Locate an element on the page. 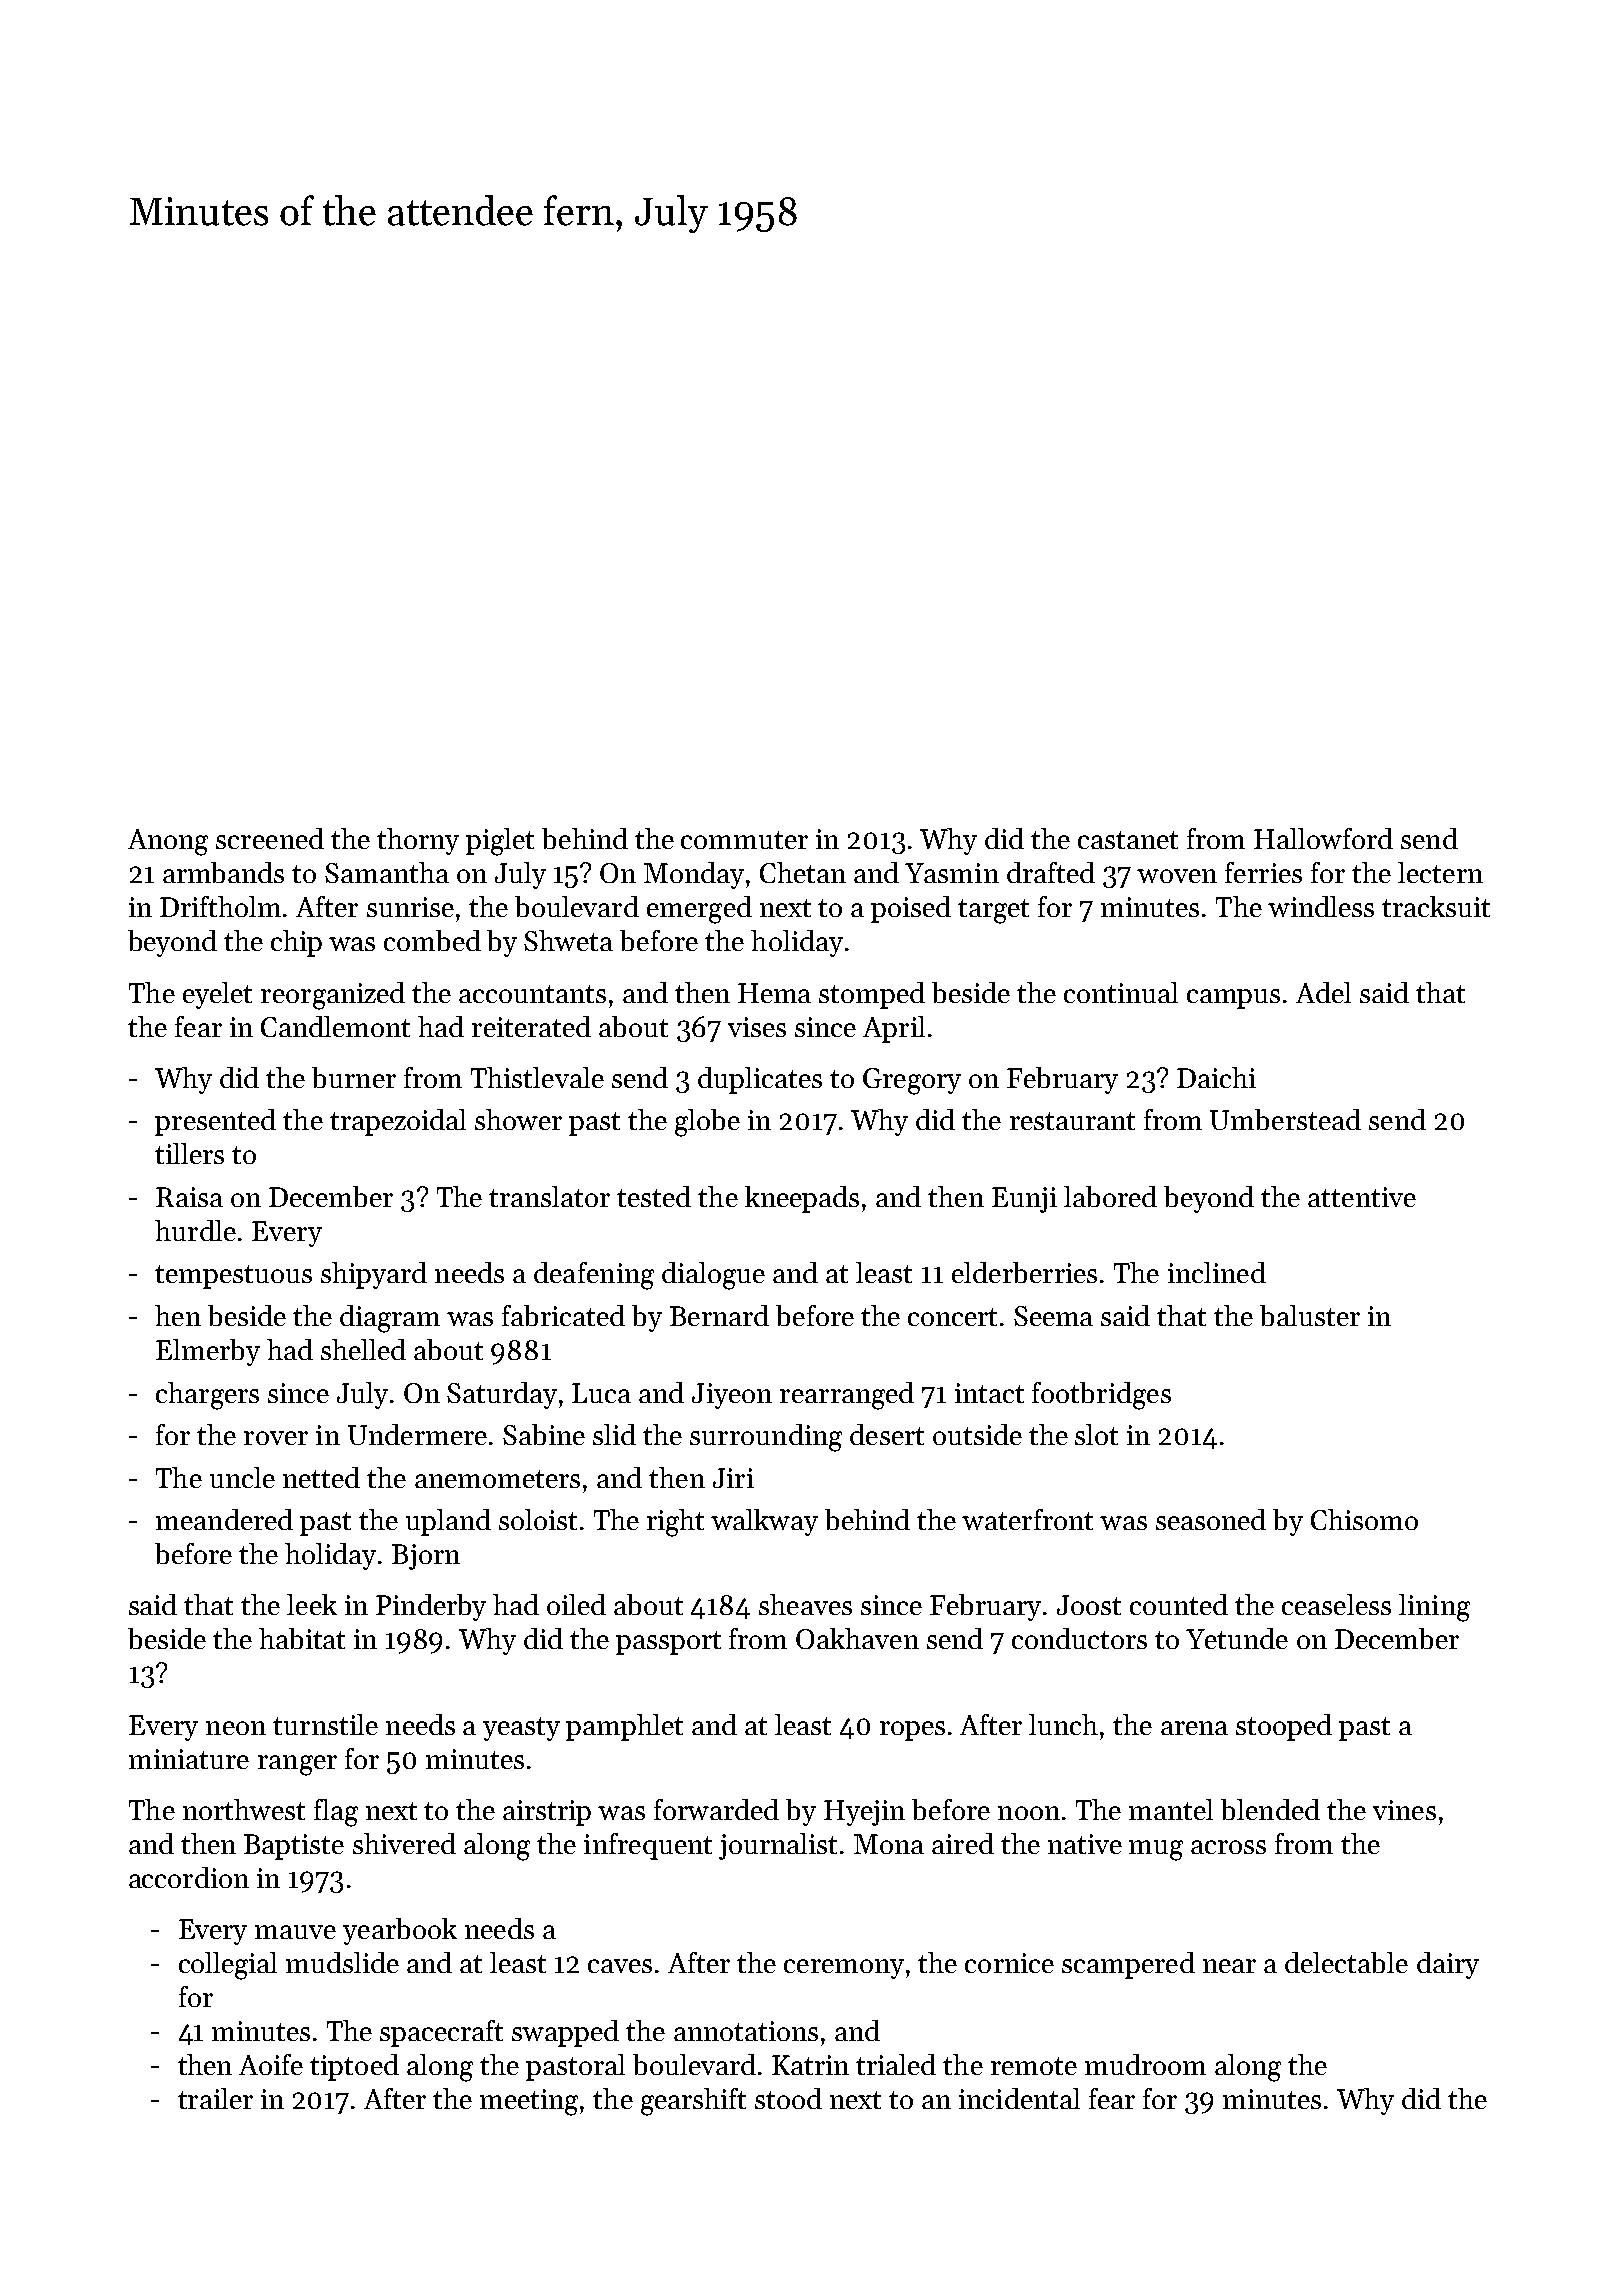  baluster is located at coordinates (1310, 1315).
